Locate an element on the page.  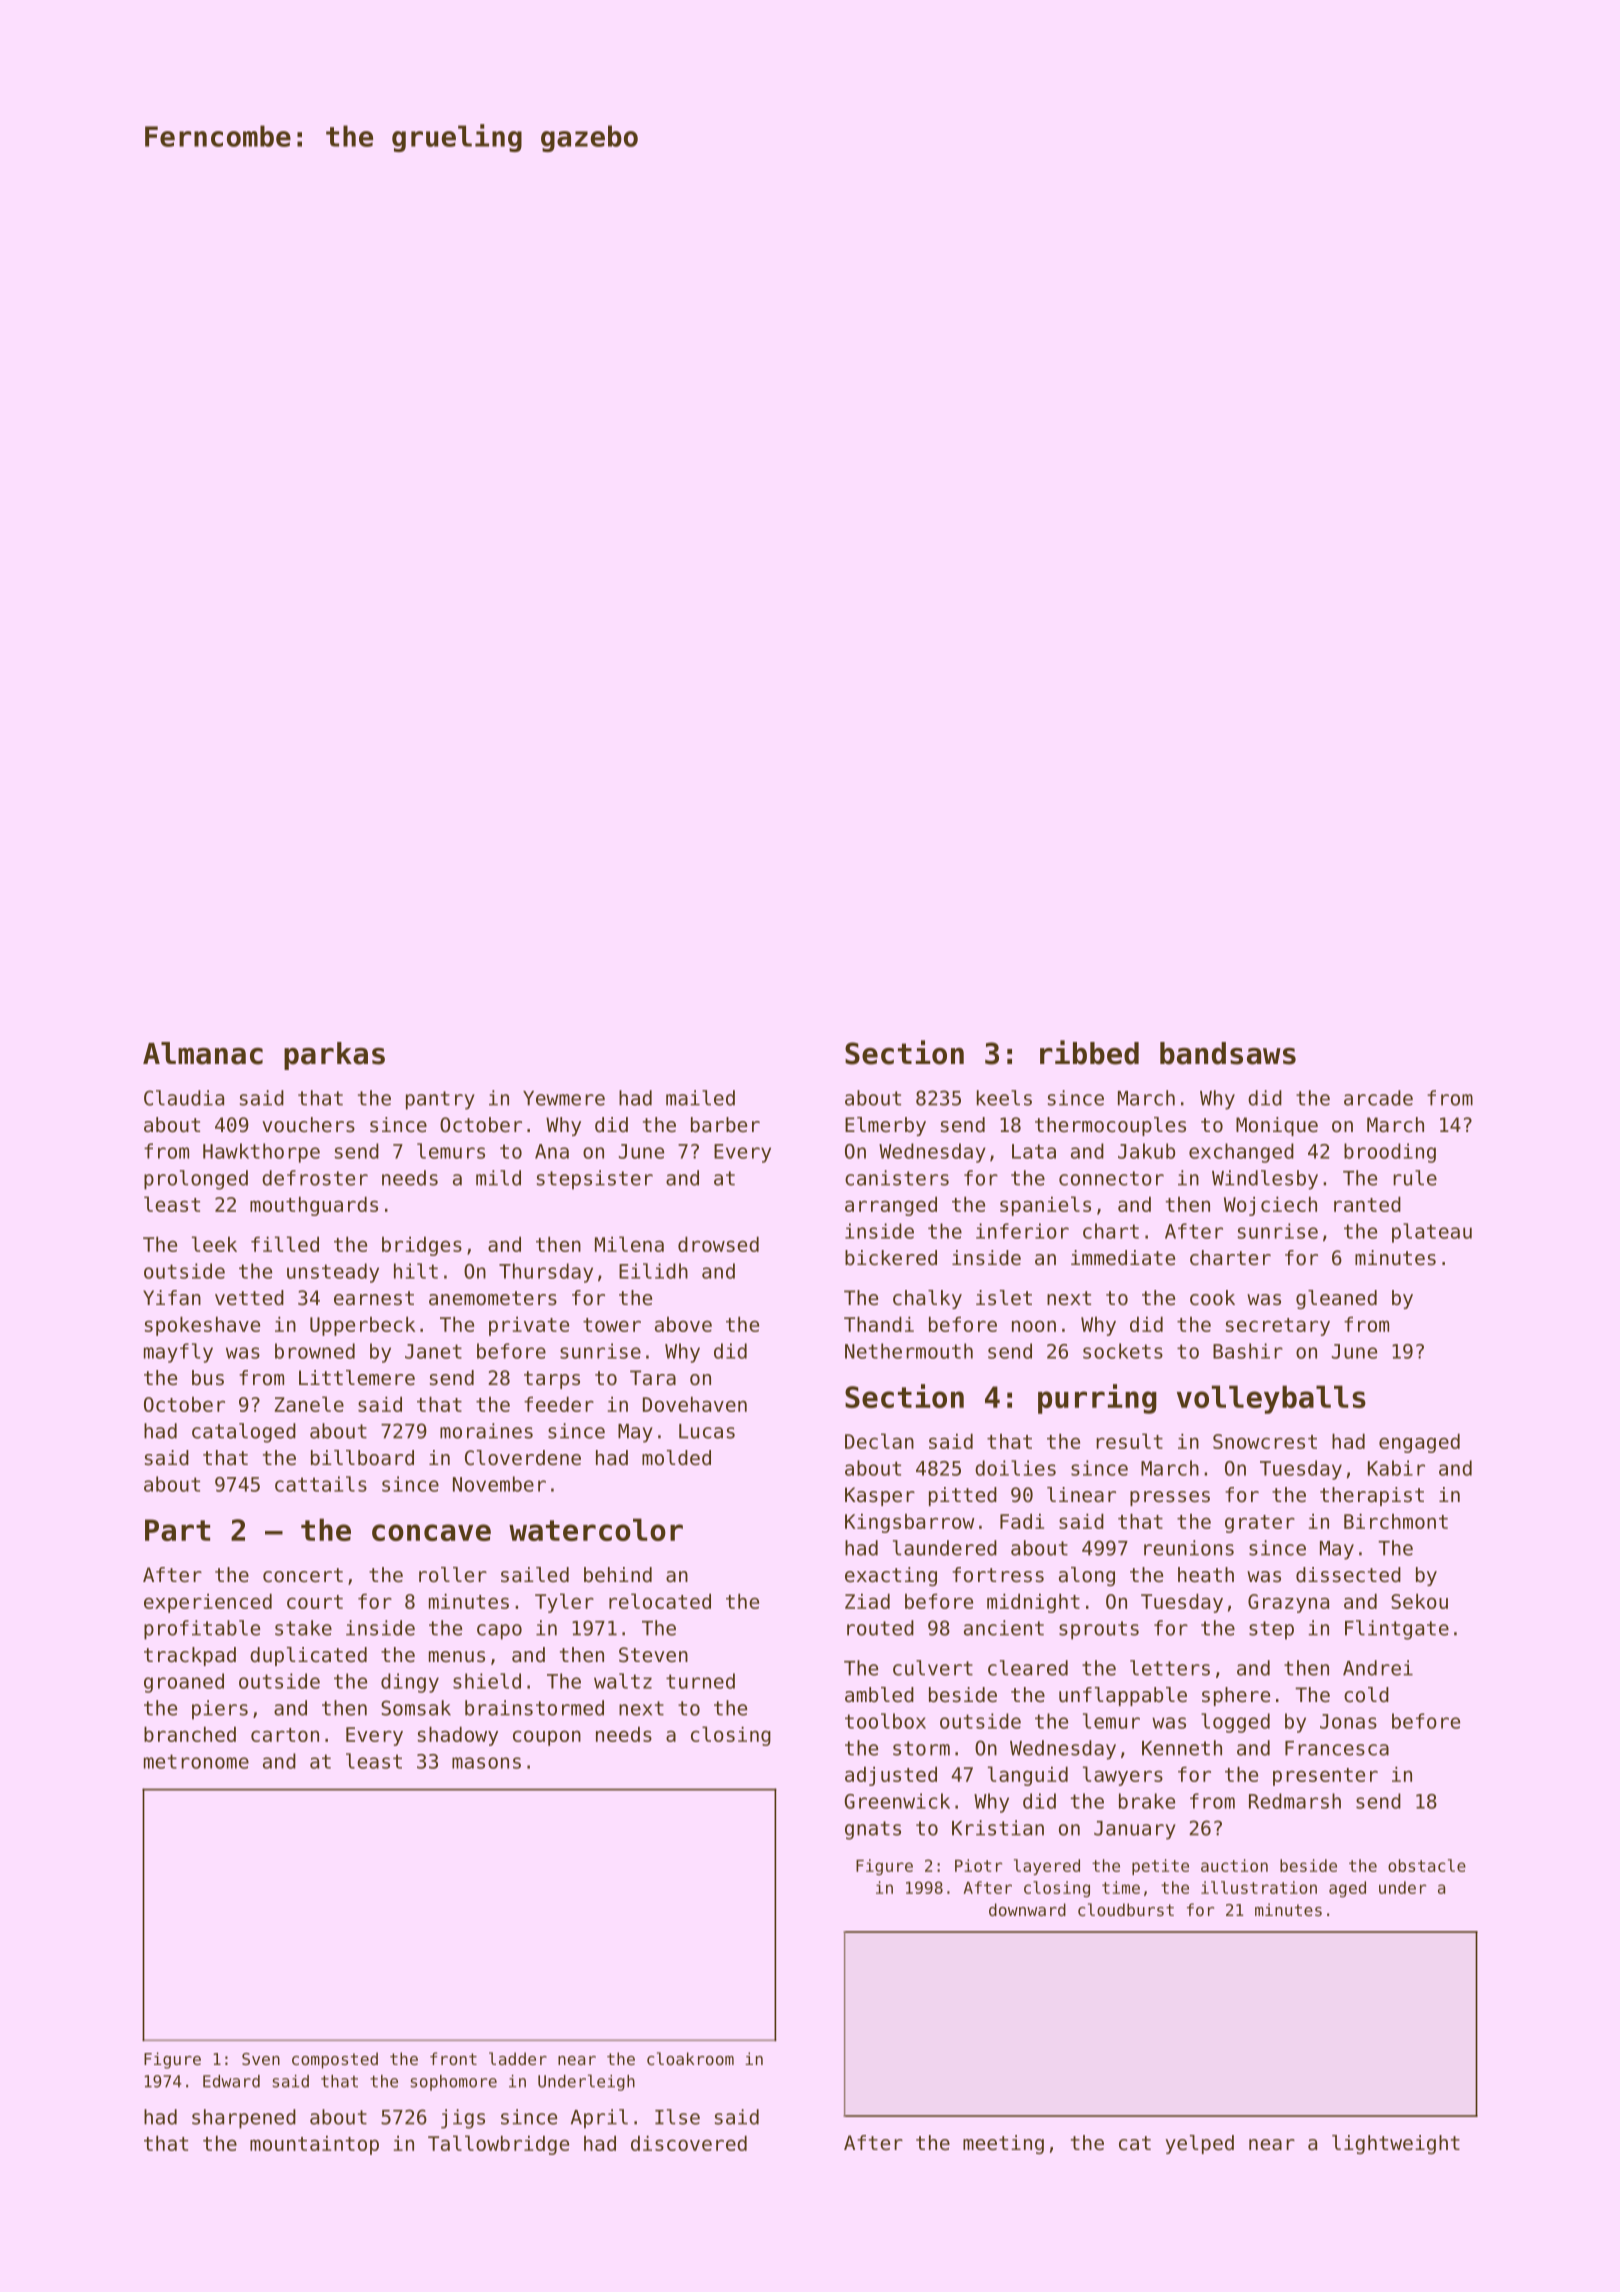
Claudia is located at coordinates (184, 1098).
